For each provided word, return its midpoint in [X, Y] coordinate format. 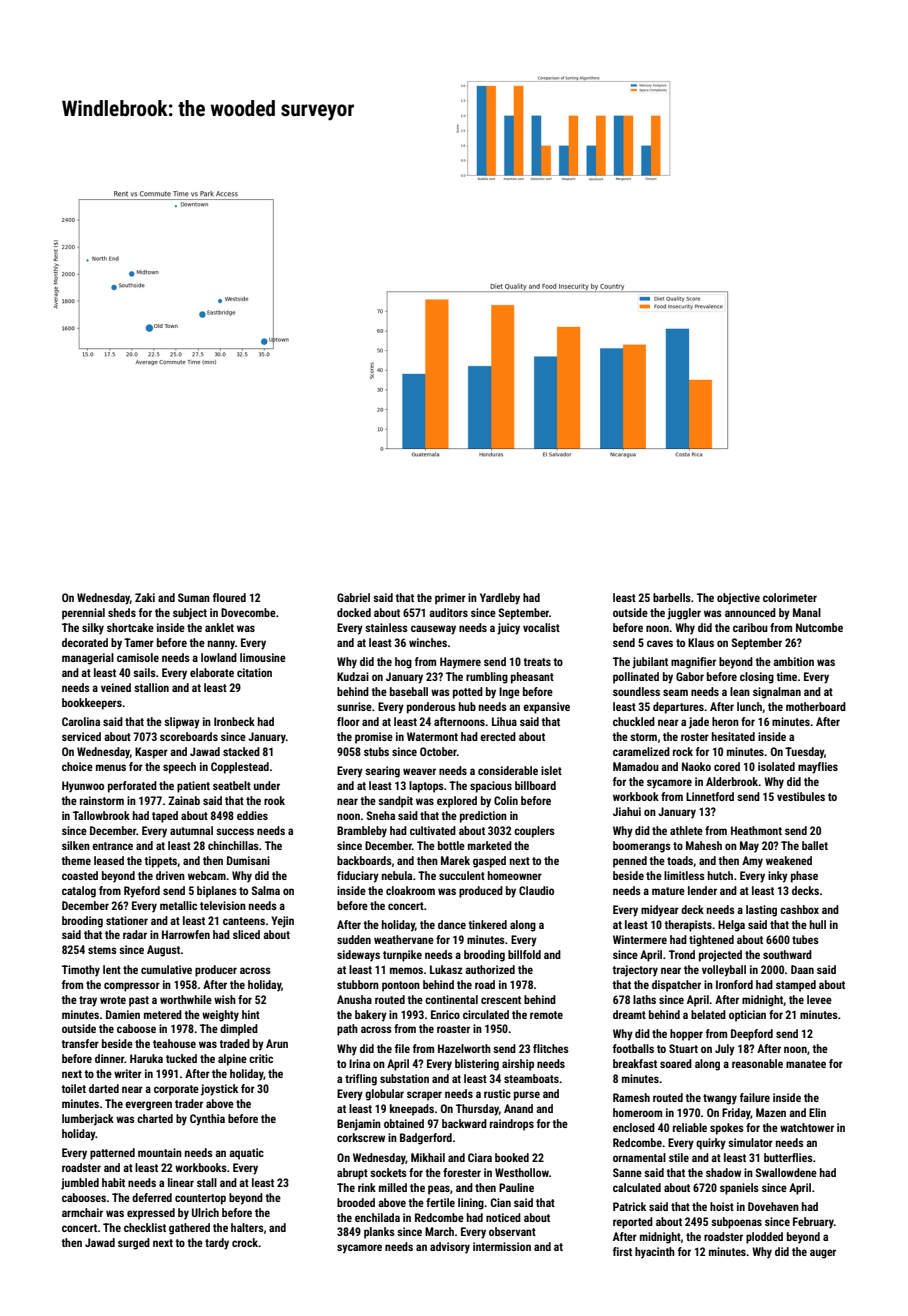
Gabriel [353, 597]
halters [247, 1227]
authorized [490, 969]
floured [229, 597]
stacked [241, 751]
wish [225, 999]
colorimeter [790, 597]
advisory [450, 1248]
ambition [793, 661]
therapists [688, 926]
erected [498, 736]
